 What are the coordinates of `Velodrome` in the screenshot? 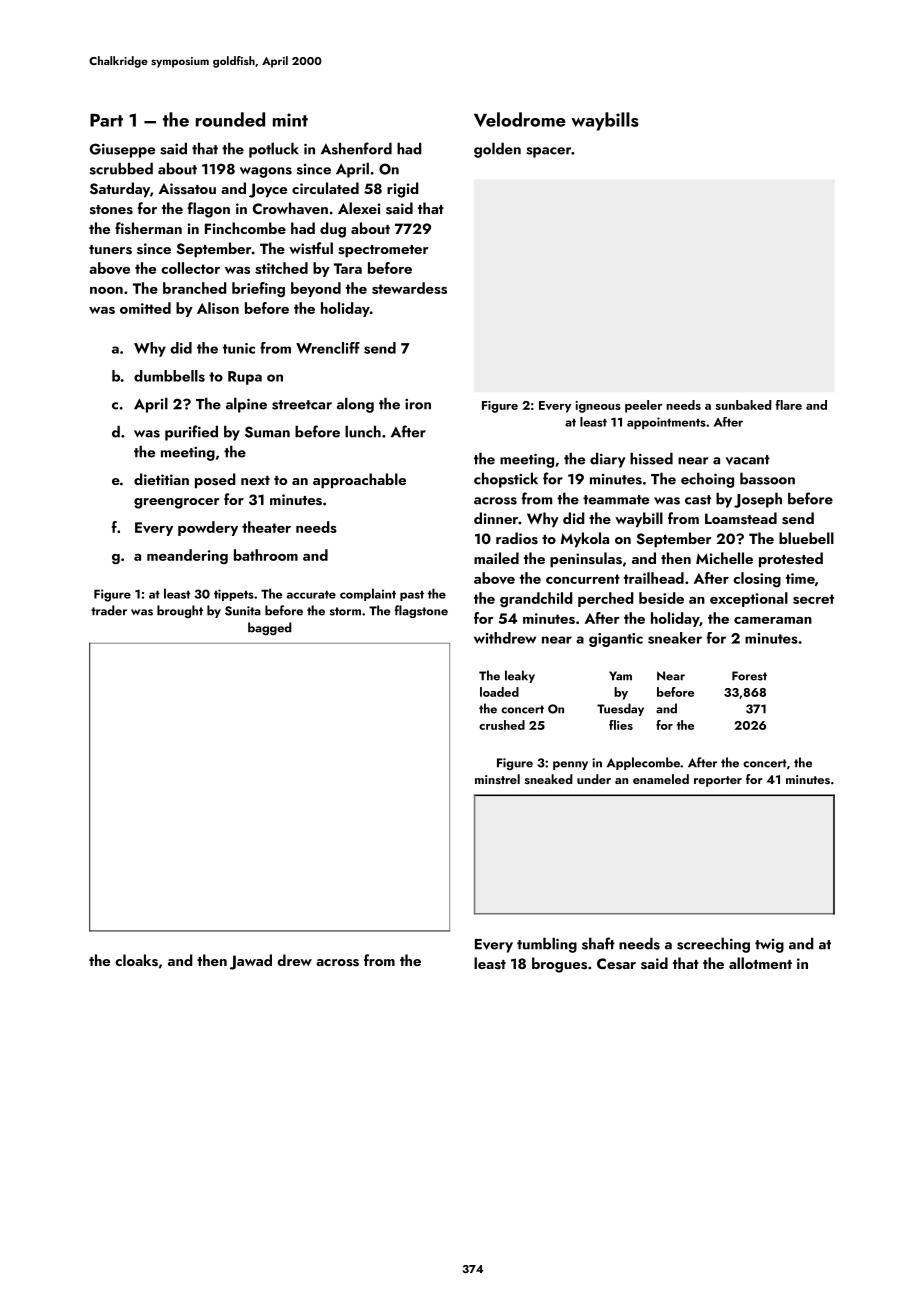 It's located at (520, 119).
